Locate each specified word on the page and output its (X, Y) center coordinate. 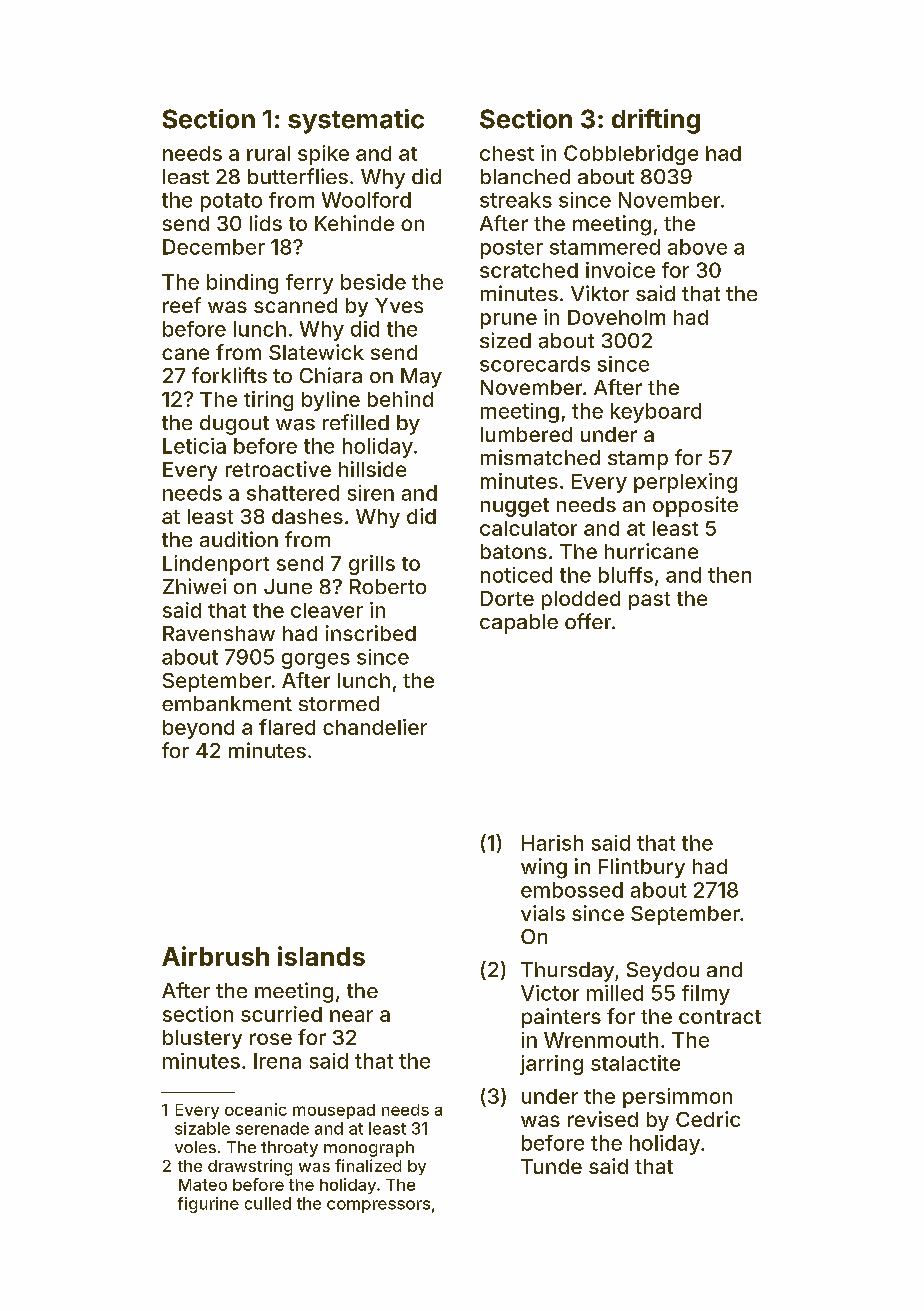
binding (242, 284)
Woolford (366, 200)
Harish (552, 843)
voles (195, 1147)
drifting (656, 121)
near (351, 1016)
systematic (356, 121)
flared (287, 727)
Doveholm (616, 317)
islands (321, 956)
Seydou (663, 972)
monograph (369, 1149)
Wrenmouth (601, 1040)
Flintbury (642, 868)
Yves (399, 305)
